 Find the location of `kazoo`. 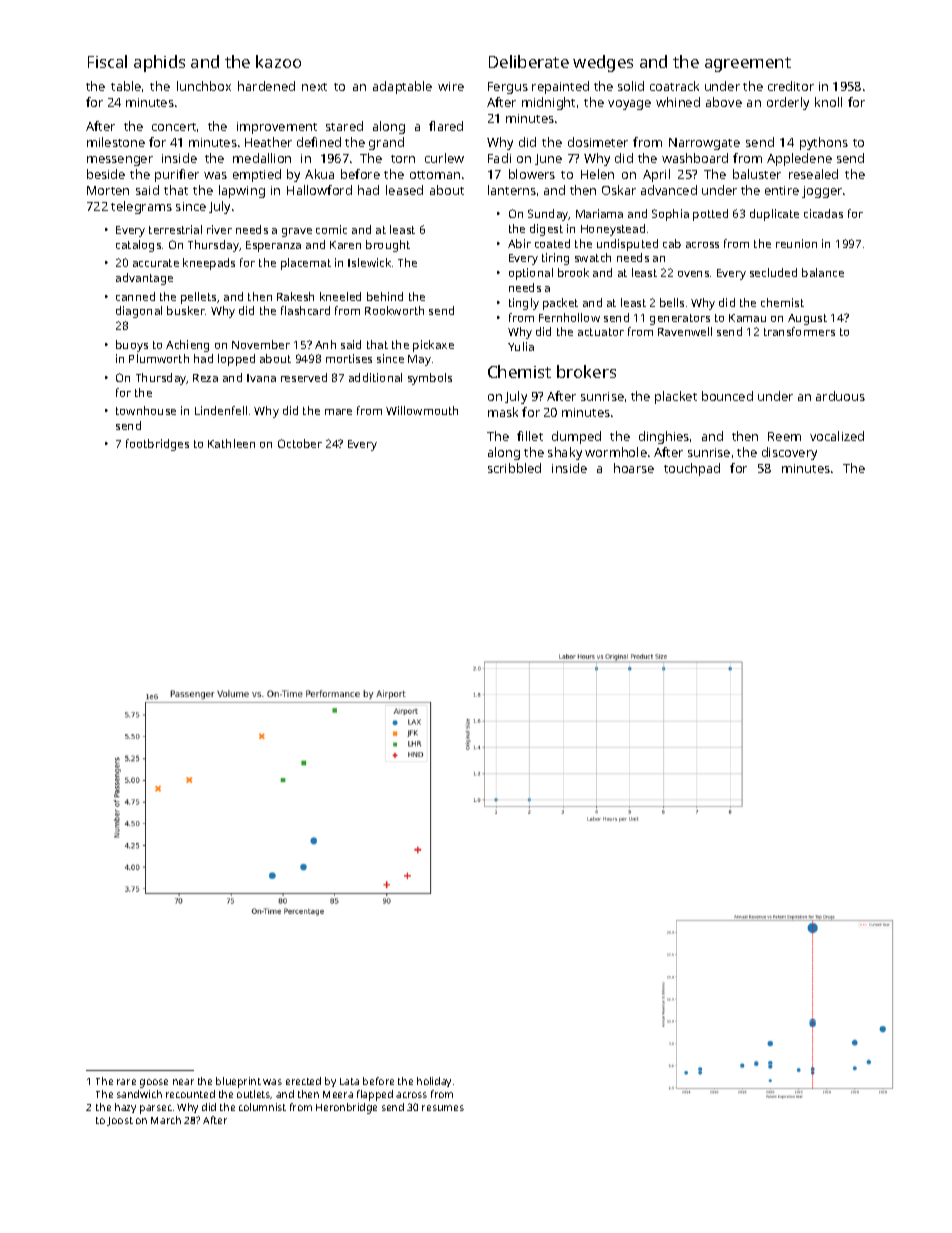

kazoo is located at coordinates (278, 61).
